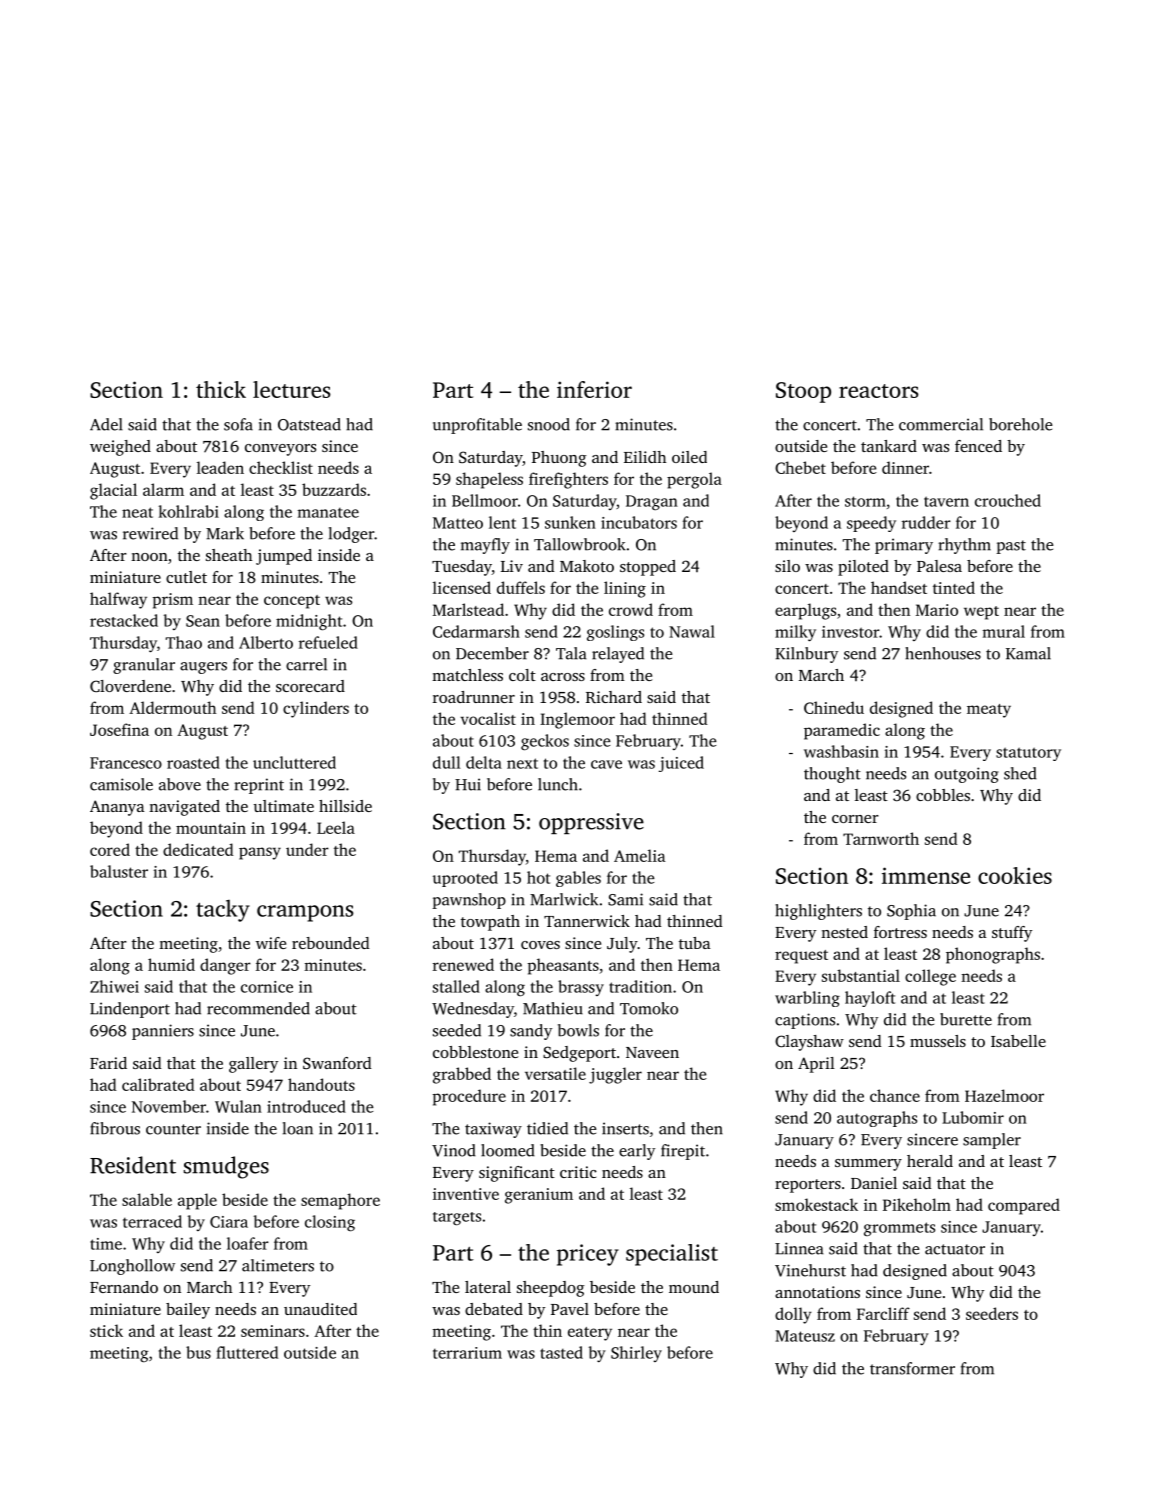 This document has width=1156, height=1496. What do you see at coordinates (203, 621) in the document?
I see `Sean` at bounding box center [203, 621].
